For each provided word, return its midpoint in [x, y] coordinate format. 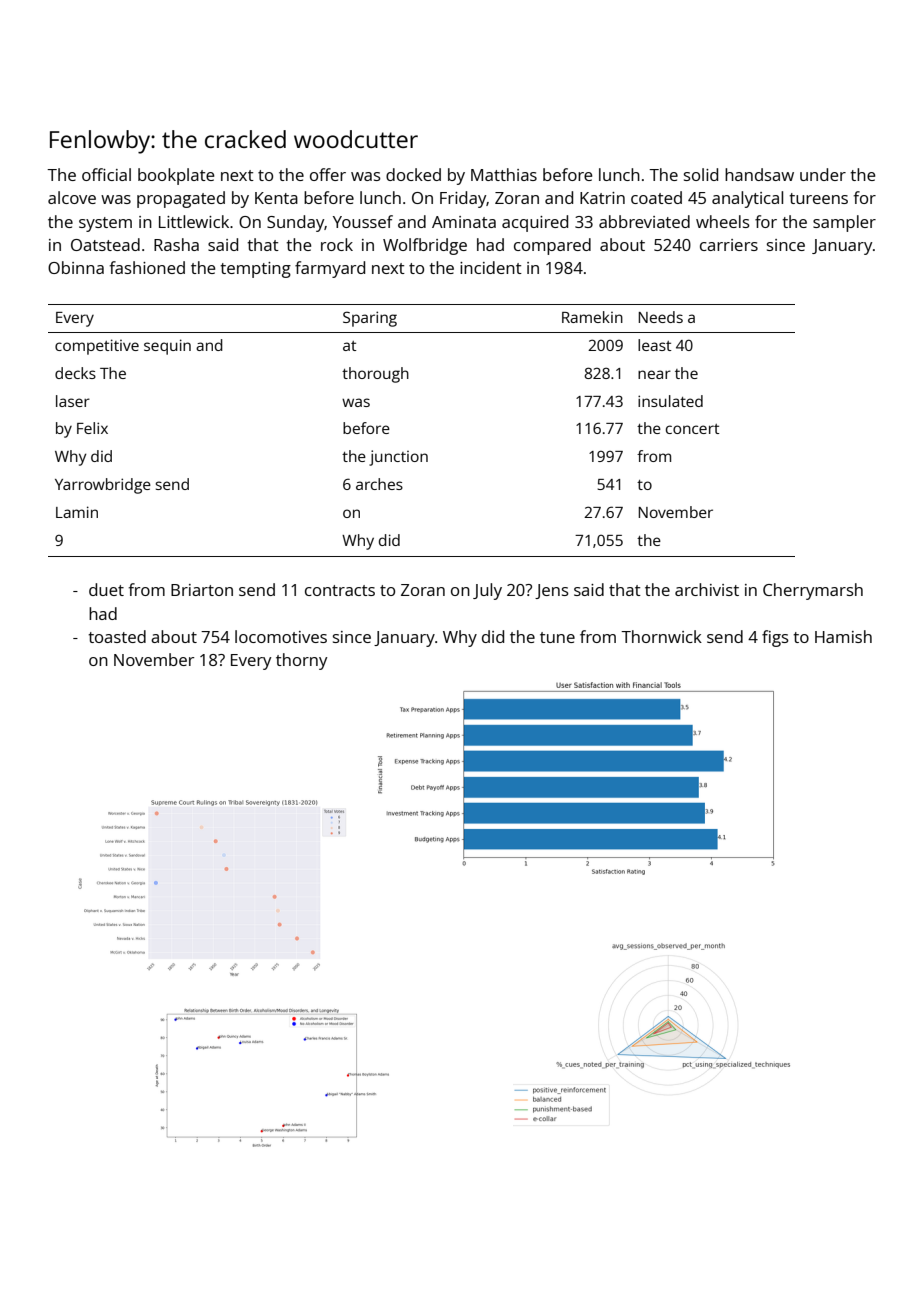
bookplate [176, 176]
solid [701, 174]
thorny [301, 661]
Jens [552, 591]
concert [693, 429]
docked [413, 174]
